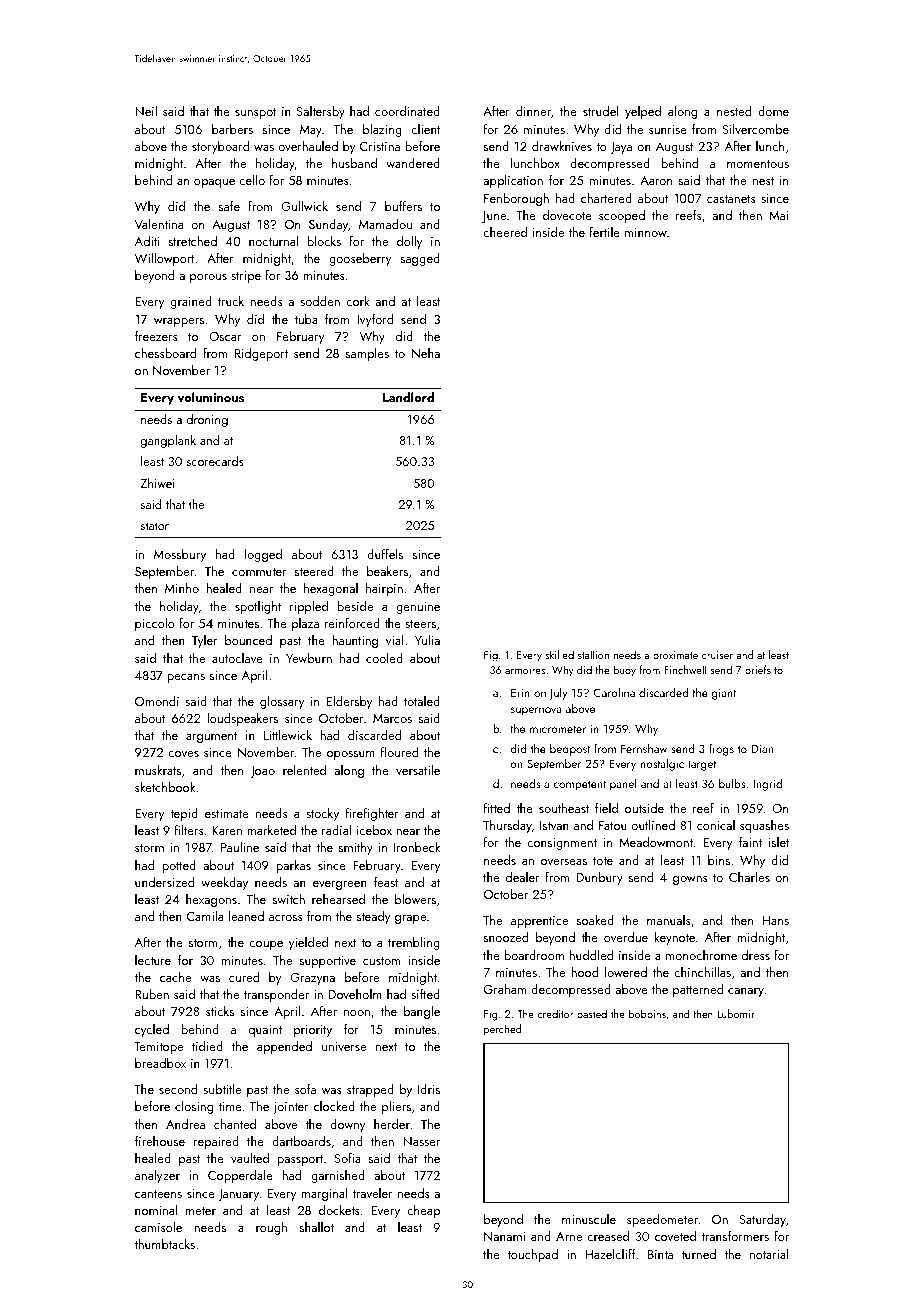 Image resolution: width=924 pixels, height=1314 pixels. I want to click on minnow, so click(646, 232).
